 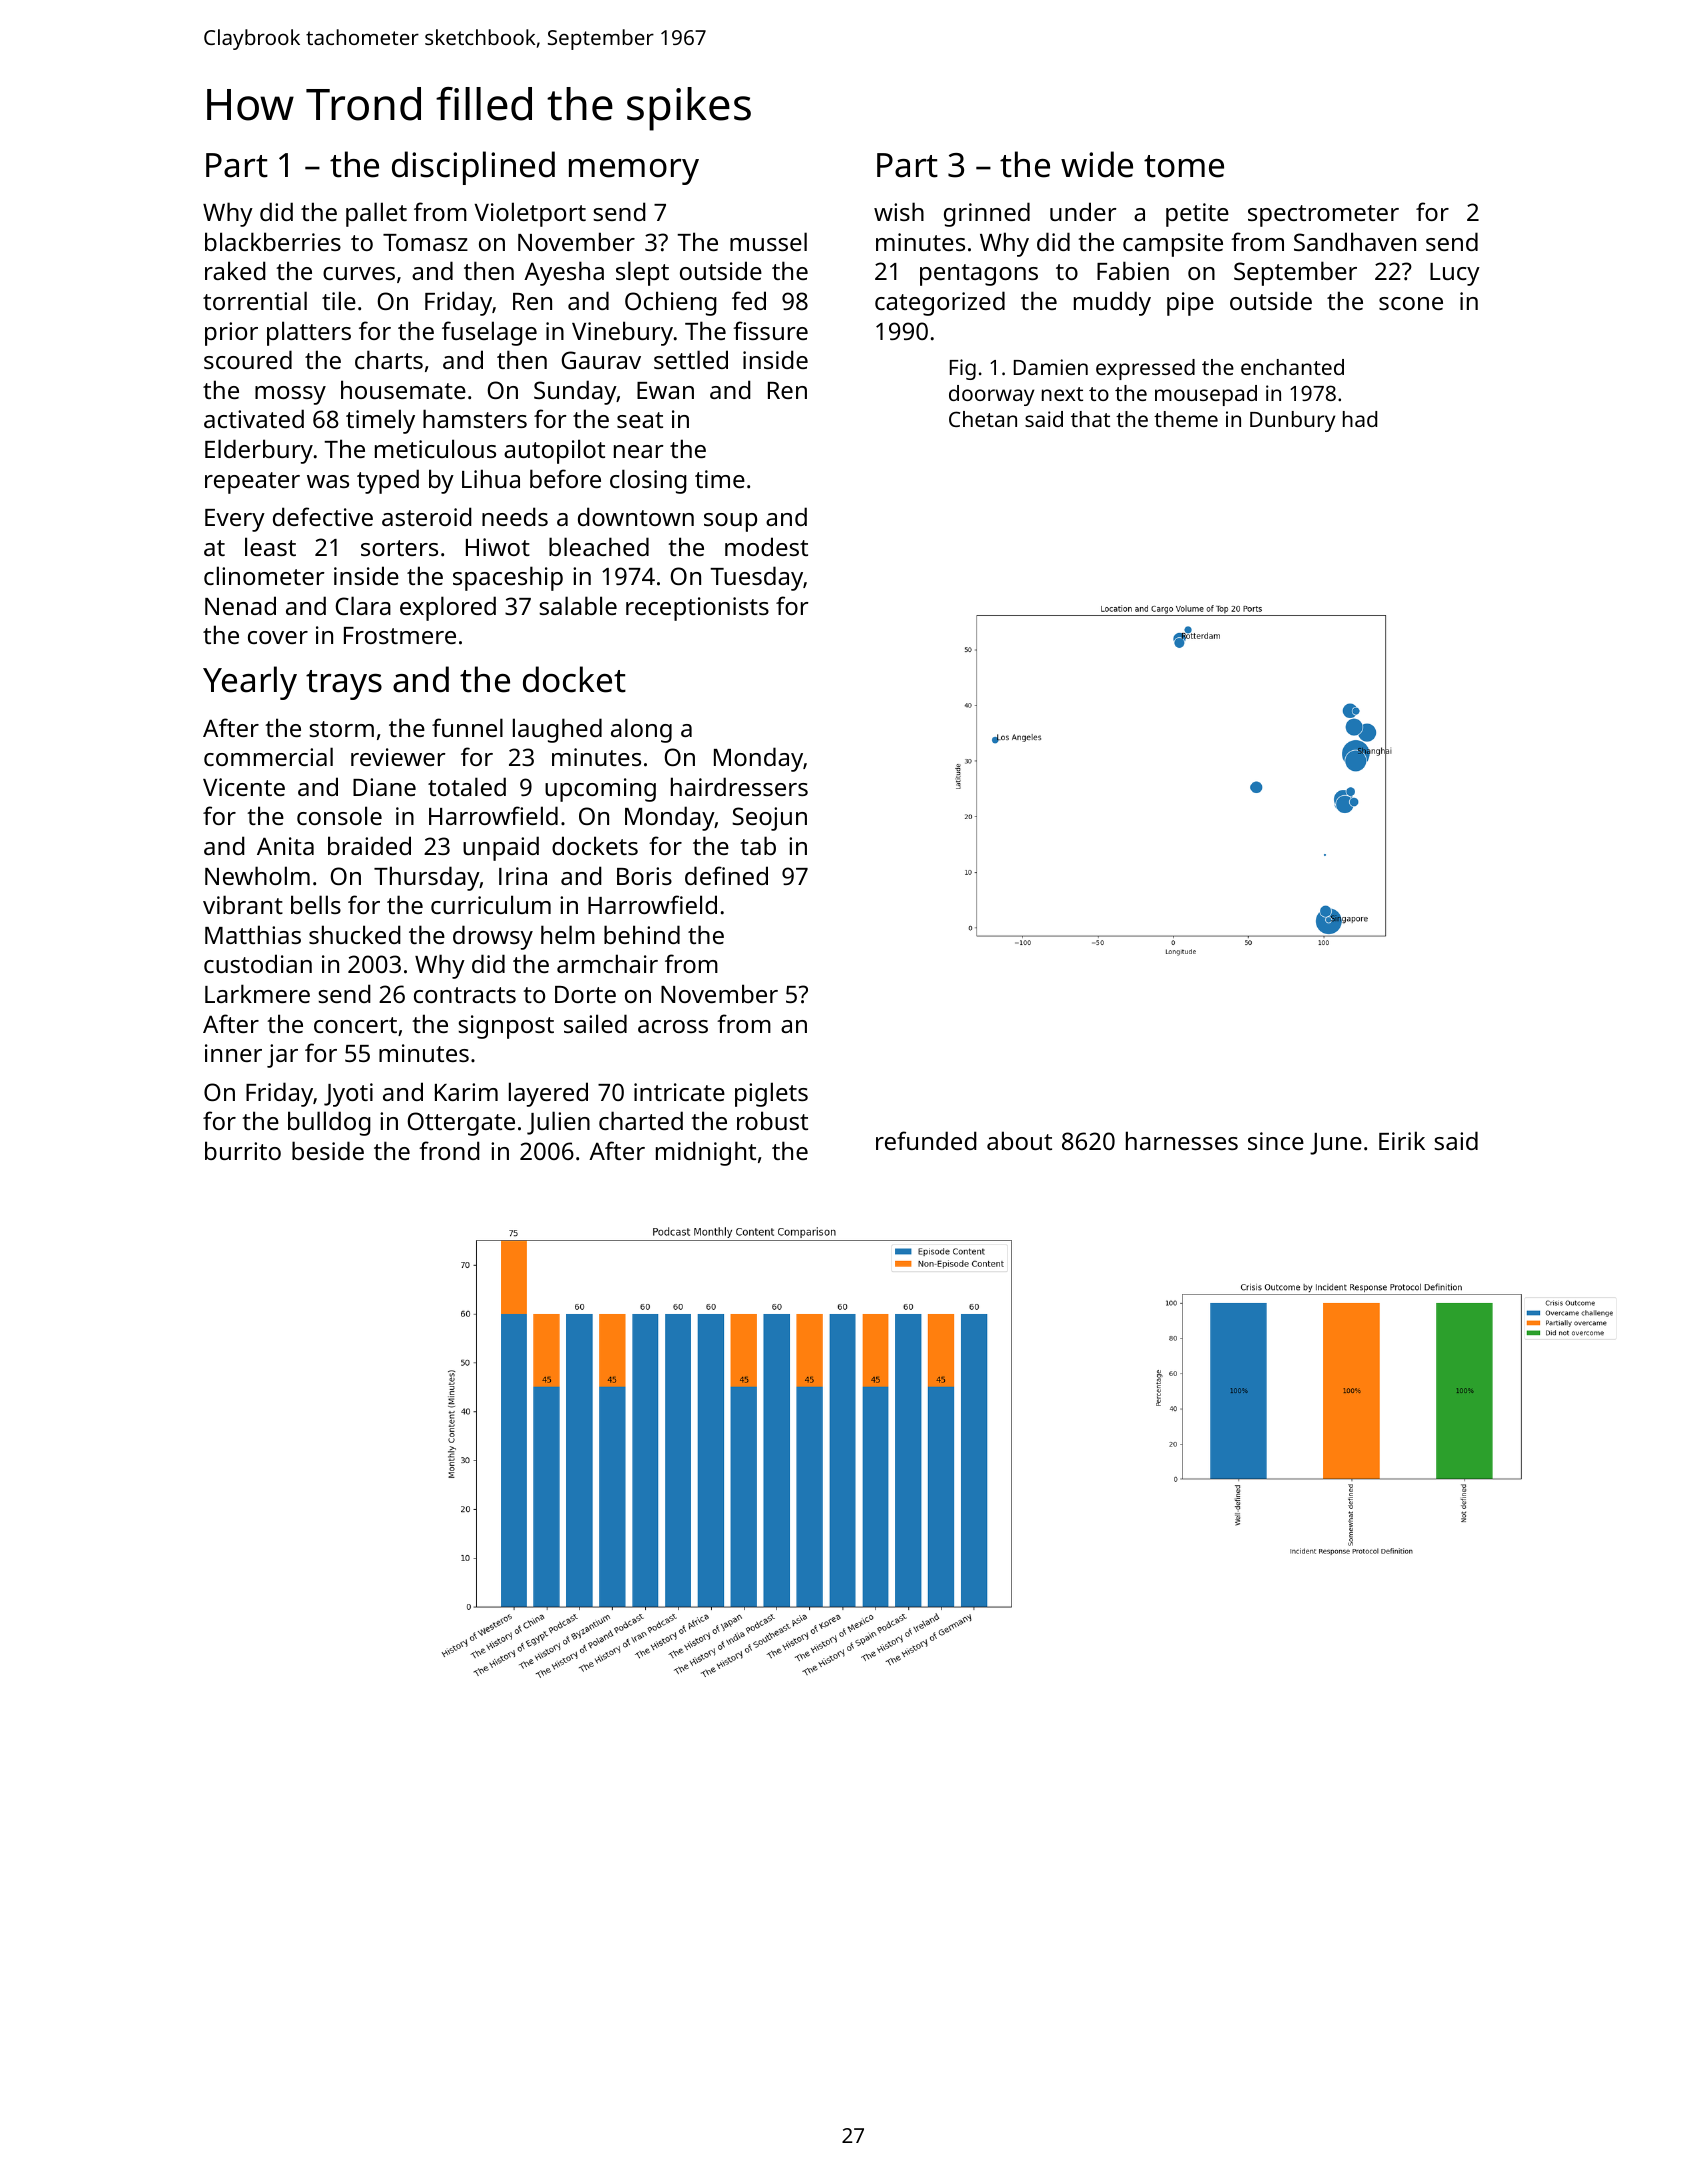 I want to click on trays, so click(x=344, y=685).
